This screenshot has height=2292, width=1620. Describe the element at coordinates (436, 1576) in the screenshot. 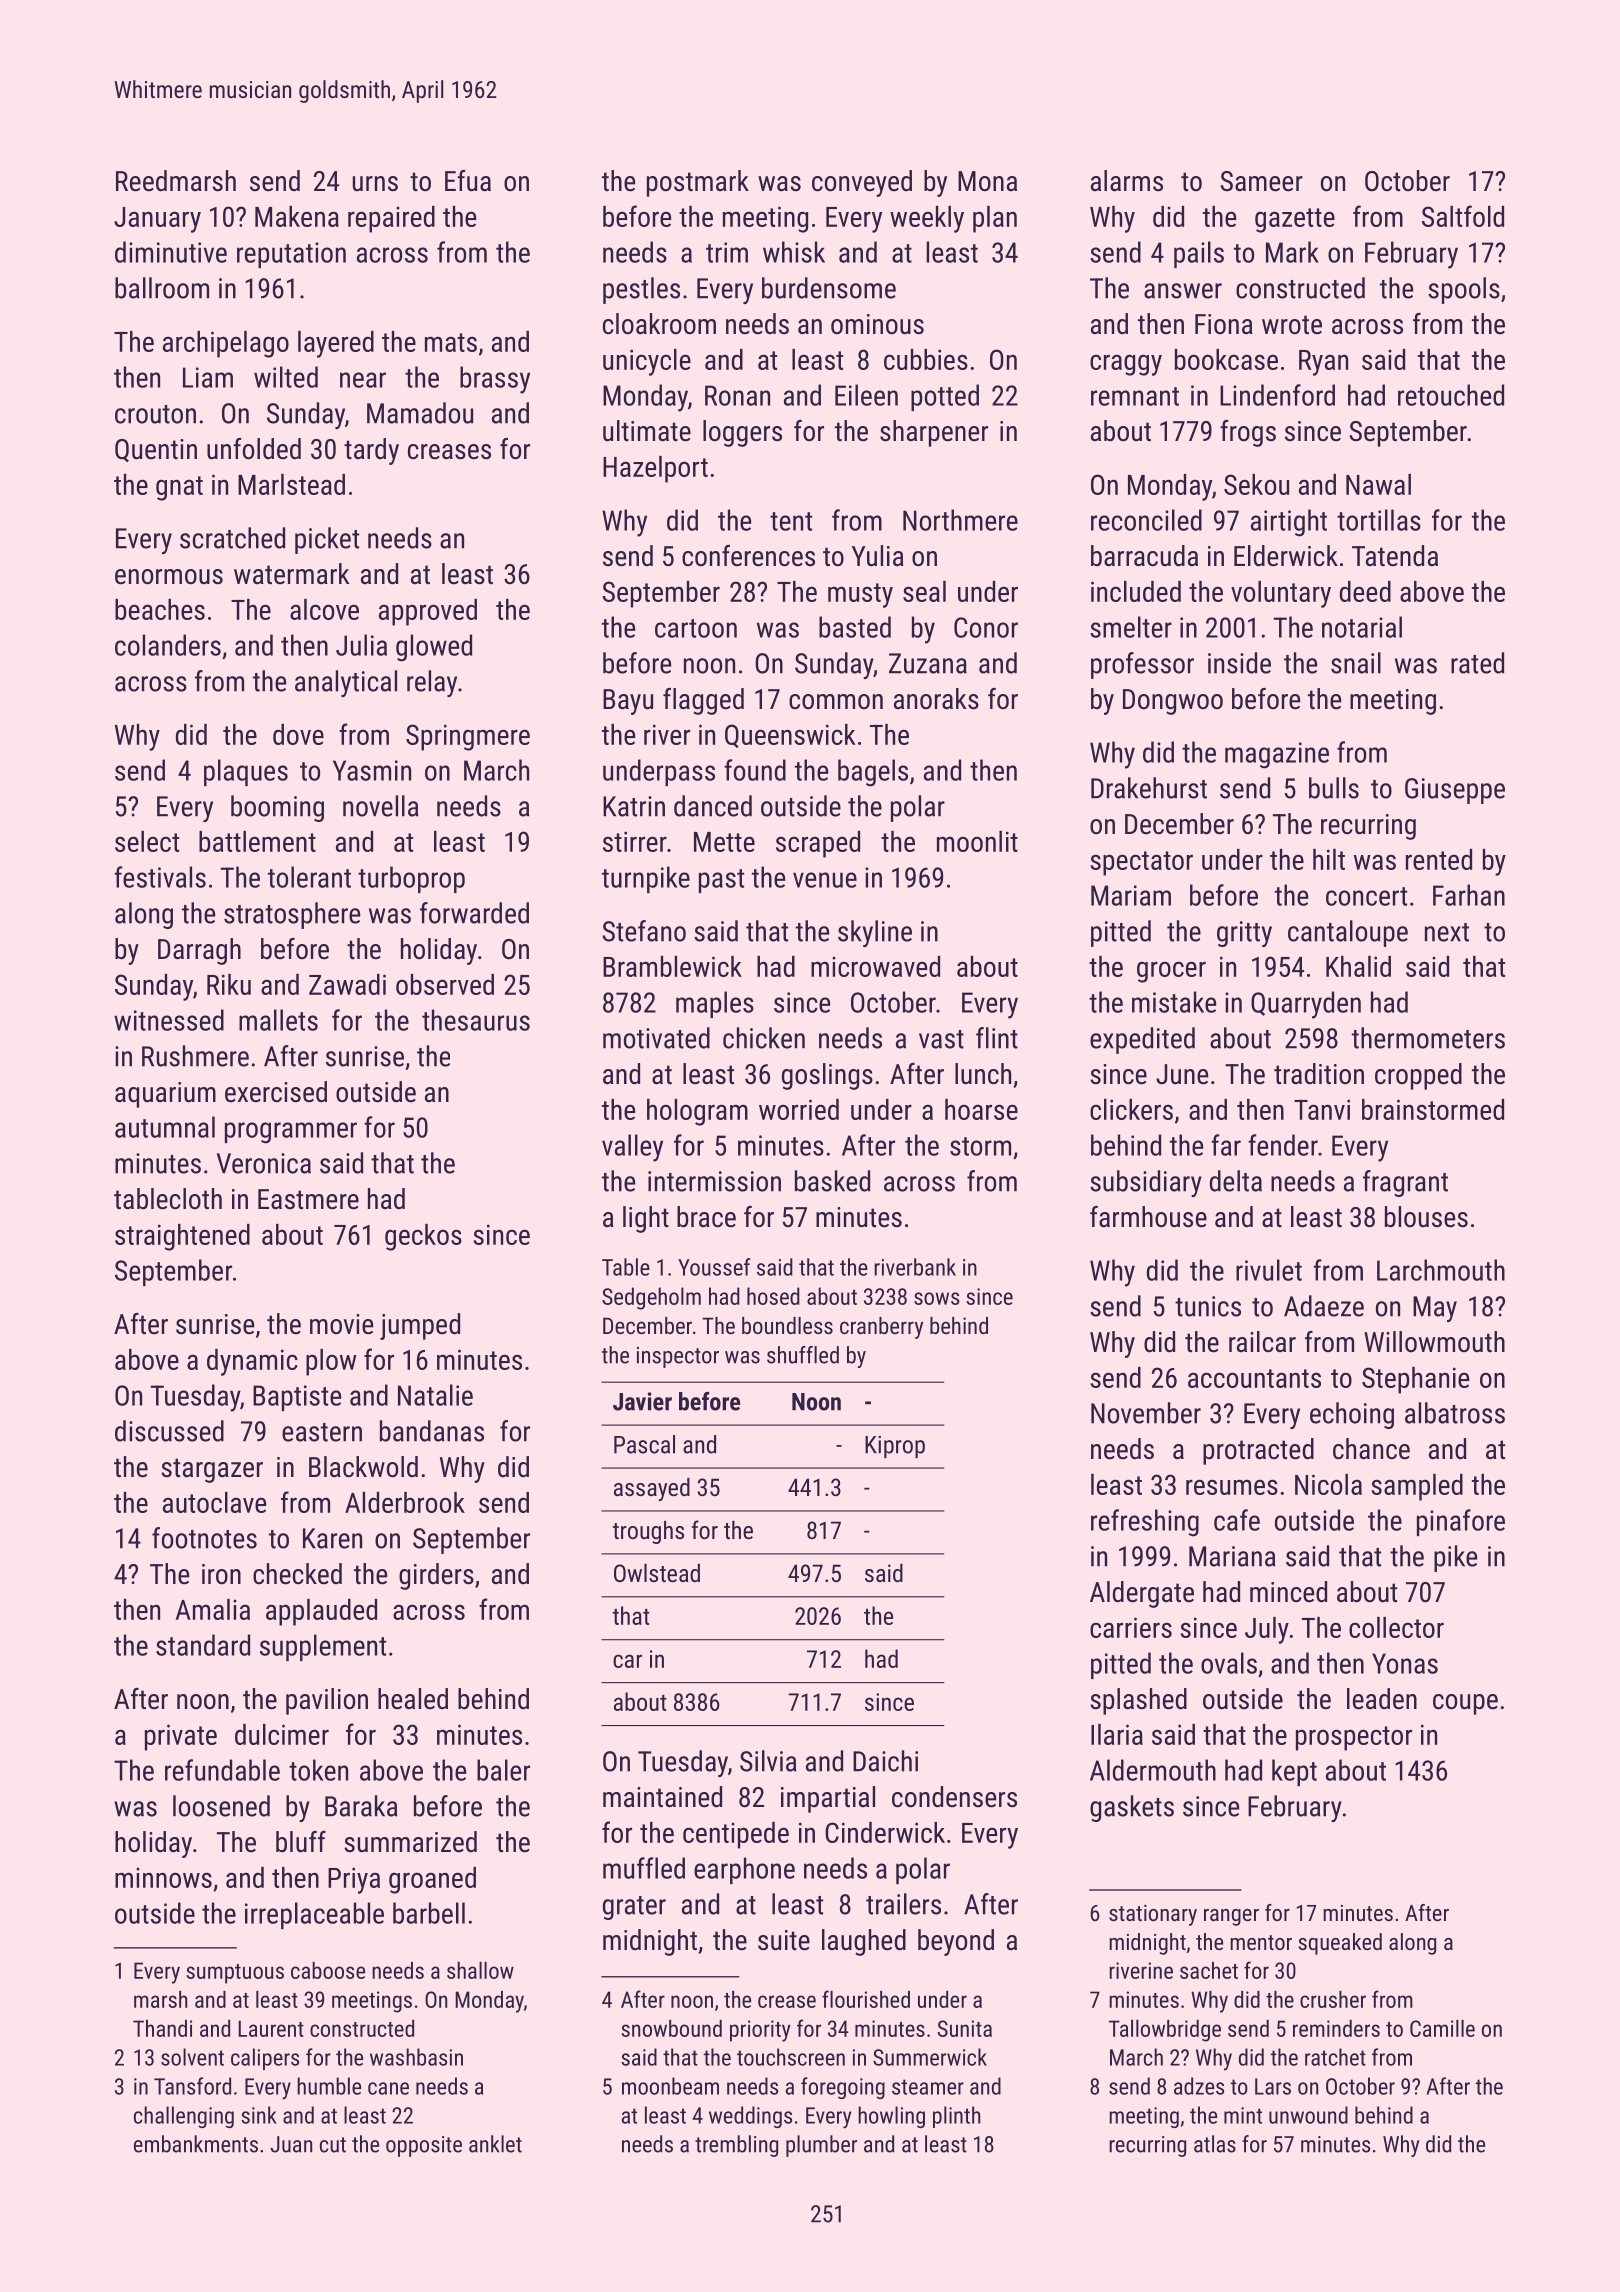

I see `girders` at that location.
